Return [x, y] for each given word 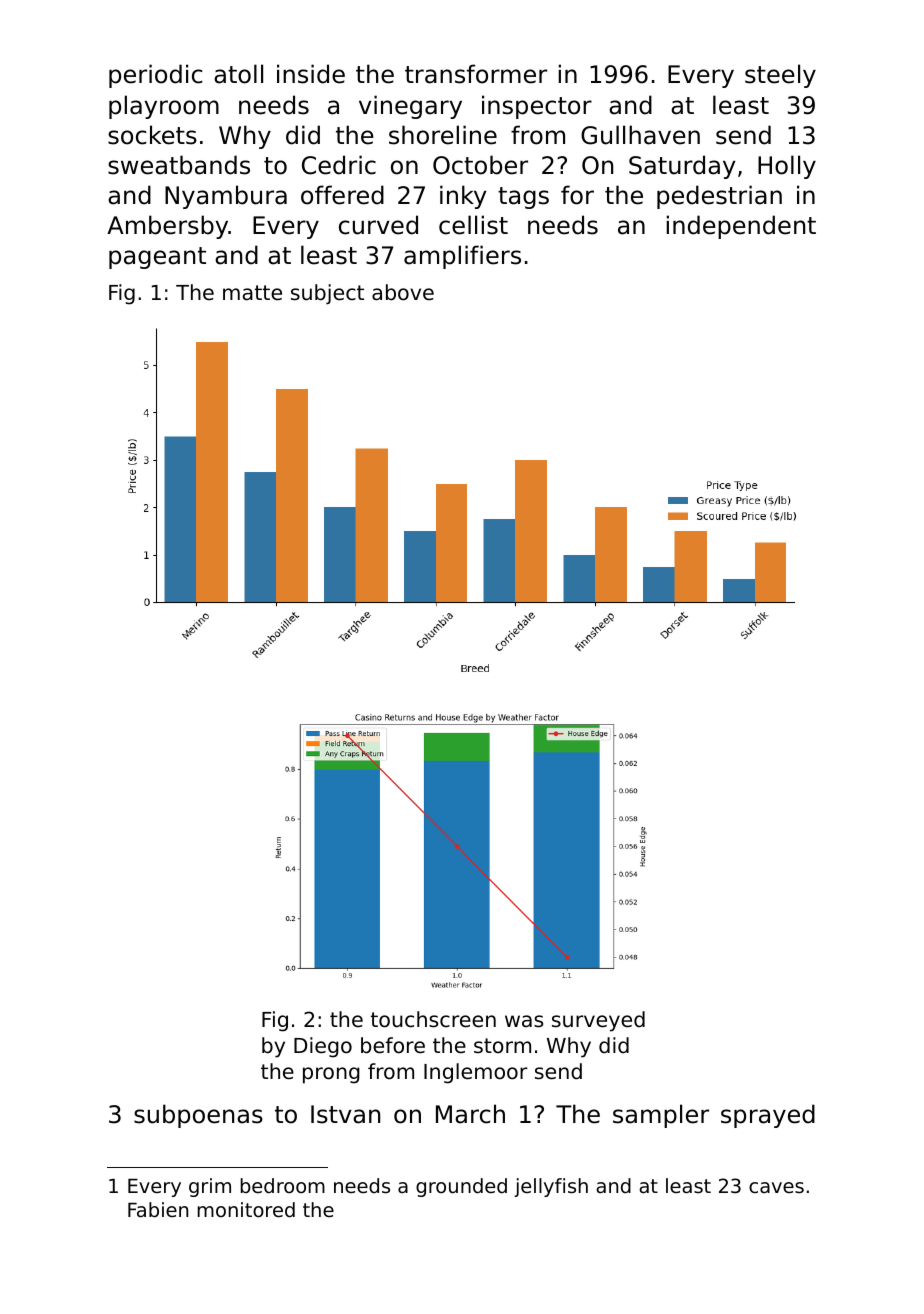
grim [210, 1187]
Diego [323, 1047]
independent [741, 227]
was [524, 1021]
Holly [787, 167]
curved [378, 225]
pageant [157, 258]
